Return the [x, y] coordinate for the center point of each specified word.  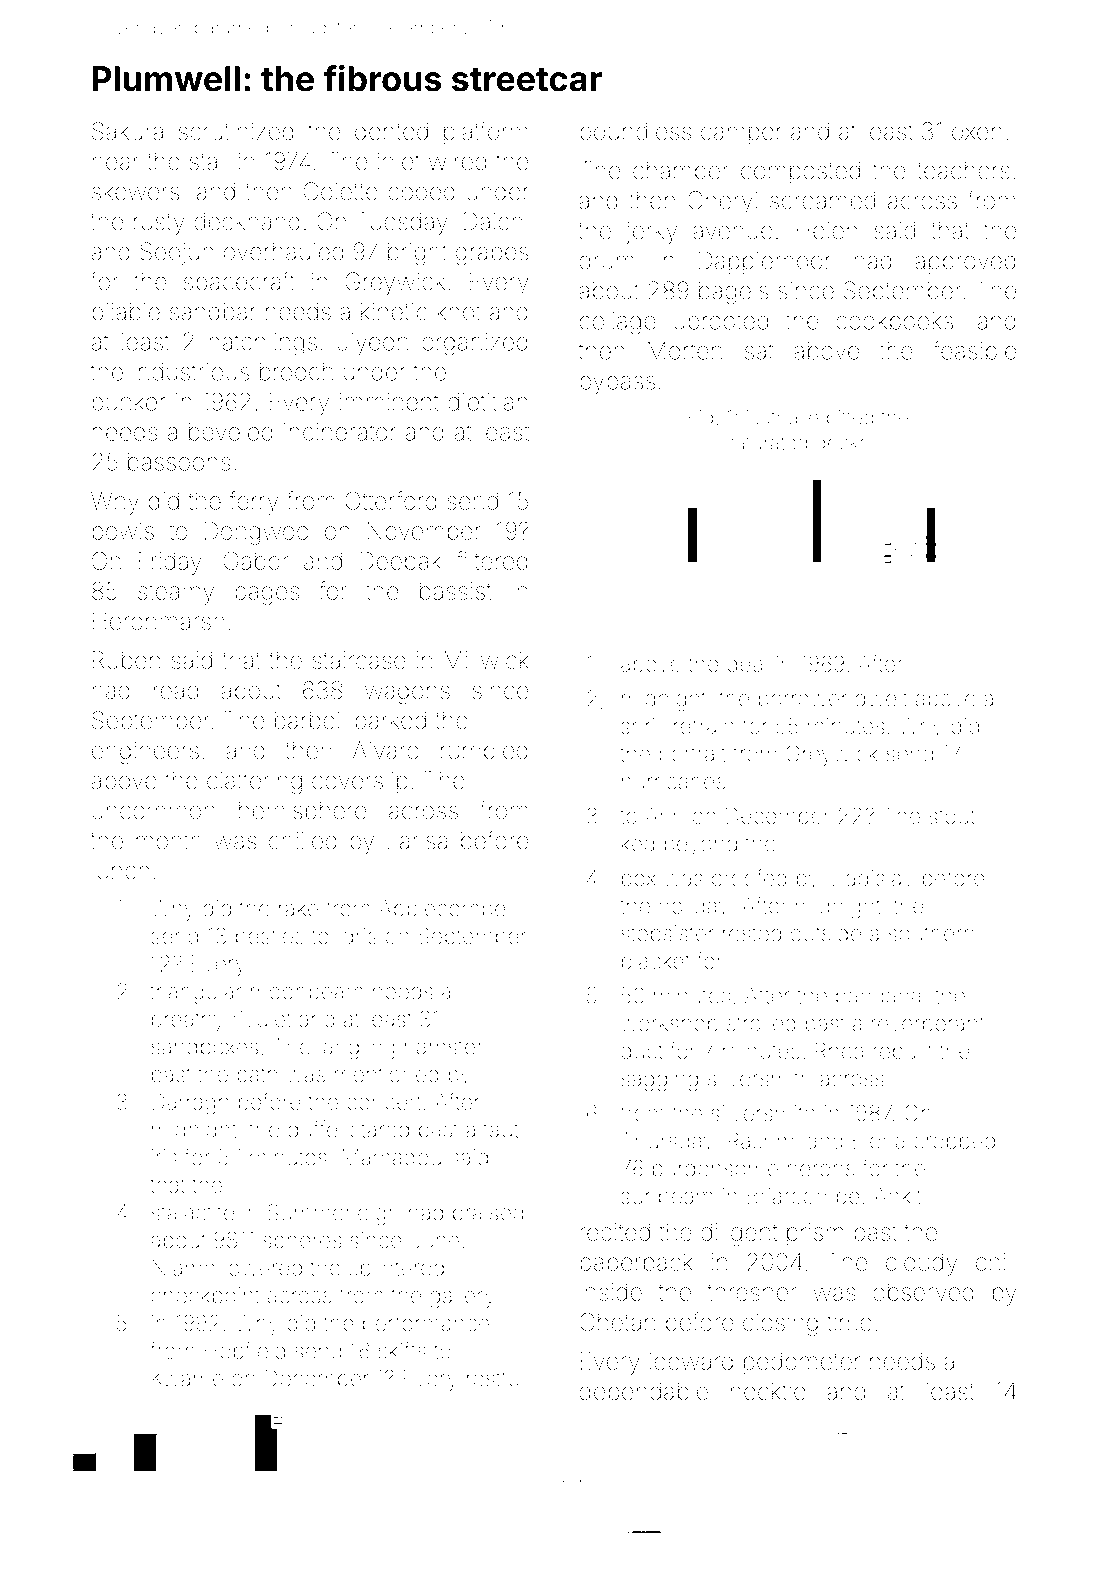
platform [486, 133]
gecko [843, 445]
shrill [642, 726]
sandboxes [204, 1046]
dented [391, 131]
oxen [977, 133]
